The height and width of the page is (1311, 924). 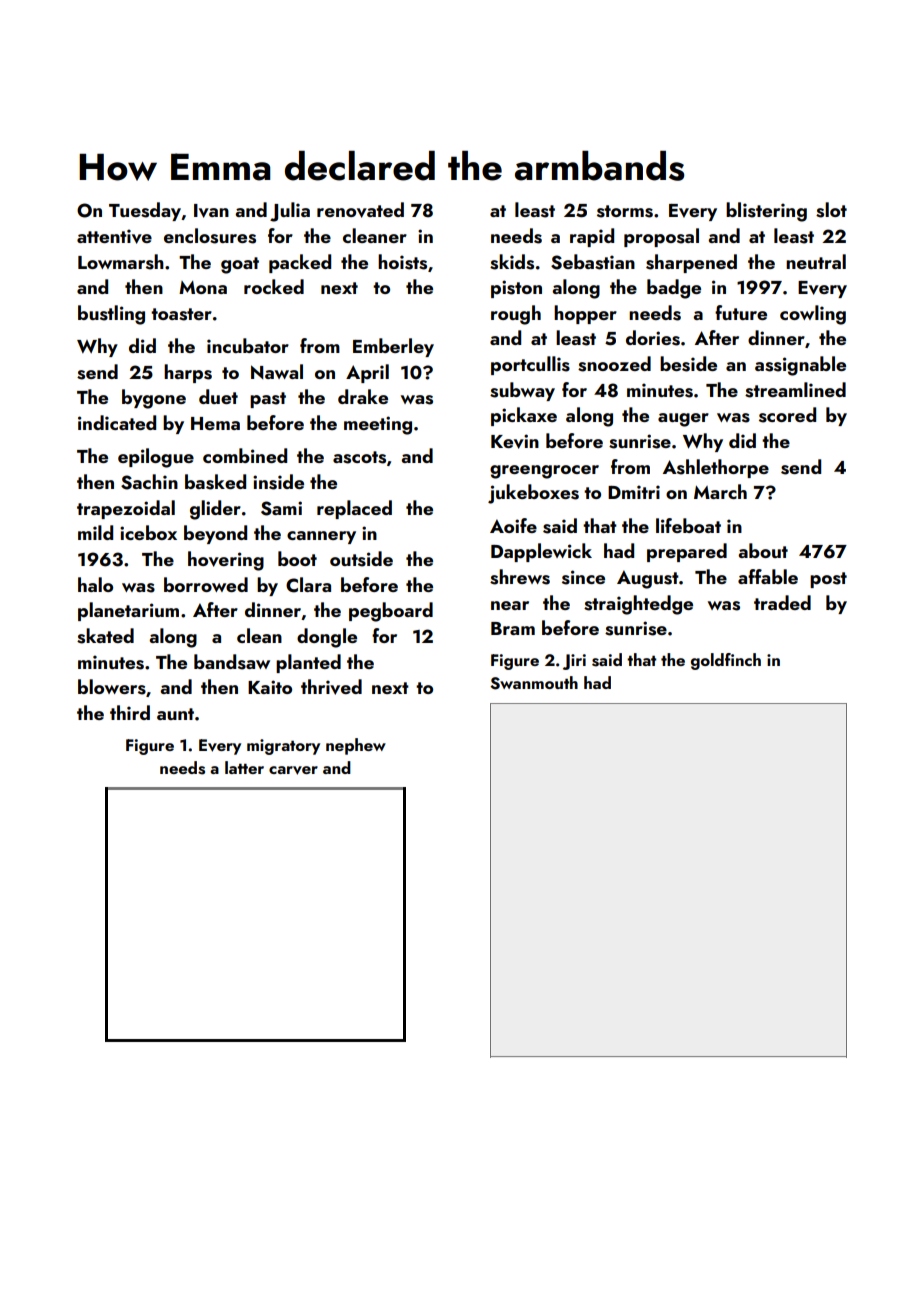 What do you see at coordinates (117, 422) in the page?
I see `indicated` at bounding box center [117, 422].
